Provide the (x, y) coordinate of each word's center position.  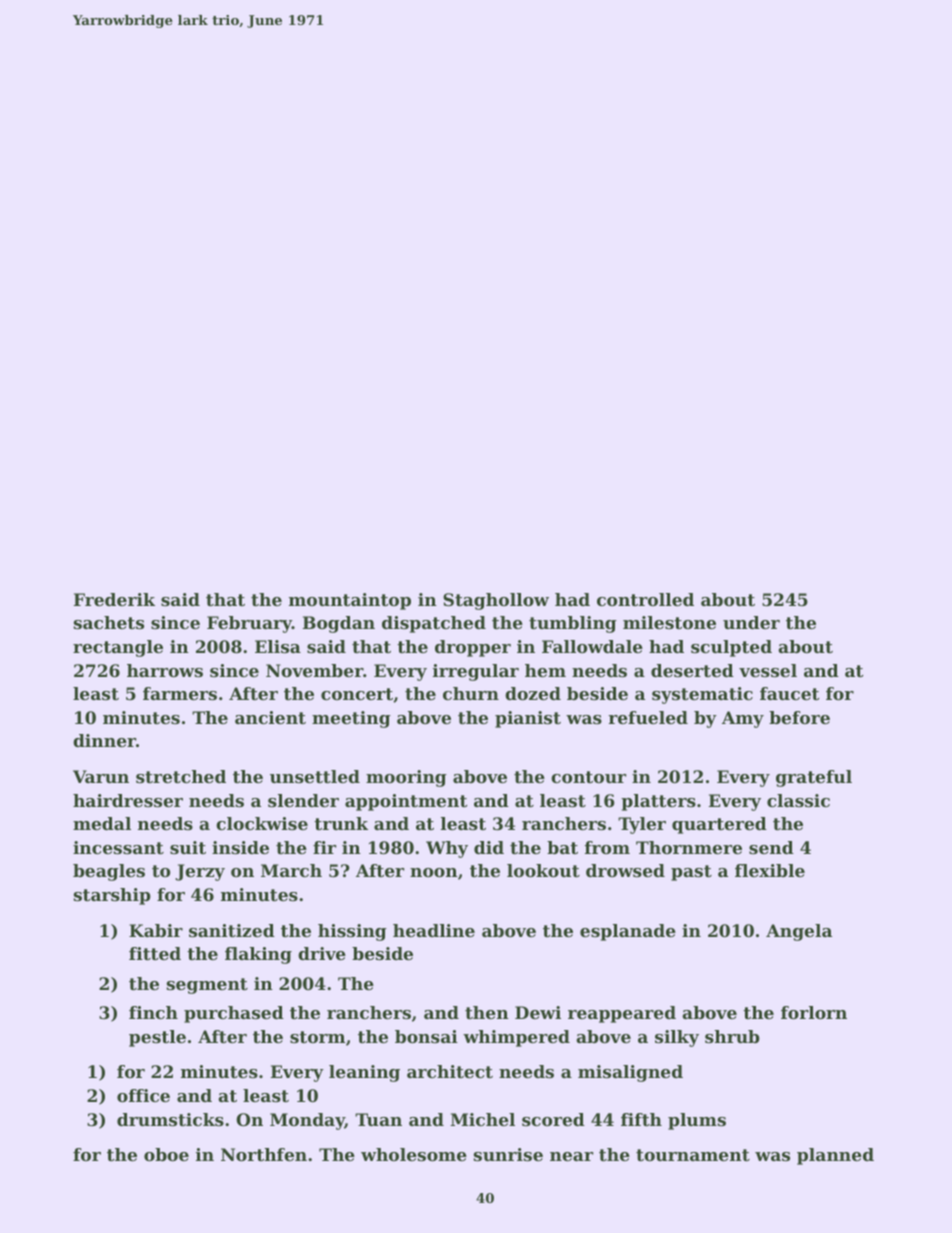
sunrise (508, 1154)
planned (835, 1156)
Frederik (114, 599)
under (751, 622)
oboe (166, 1154)
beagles (109, 872)
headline (434, 930)
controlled (645, 599)
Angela (799, 932)
